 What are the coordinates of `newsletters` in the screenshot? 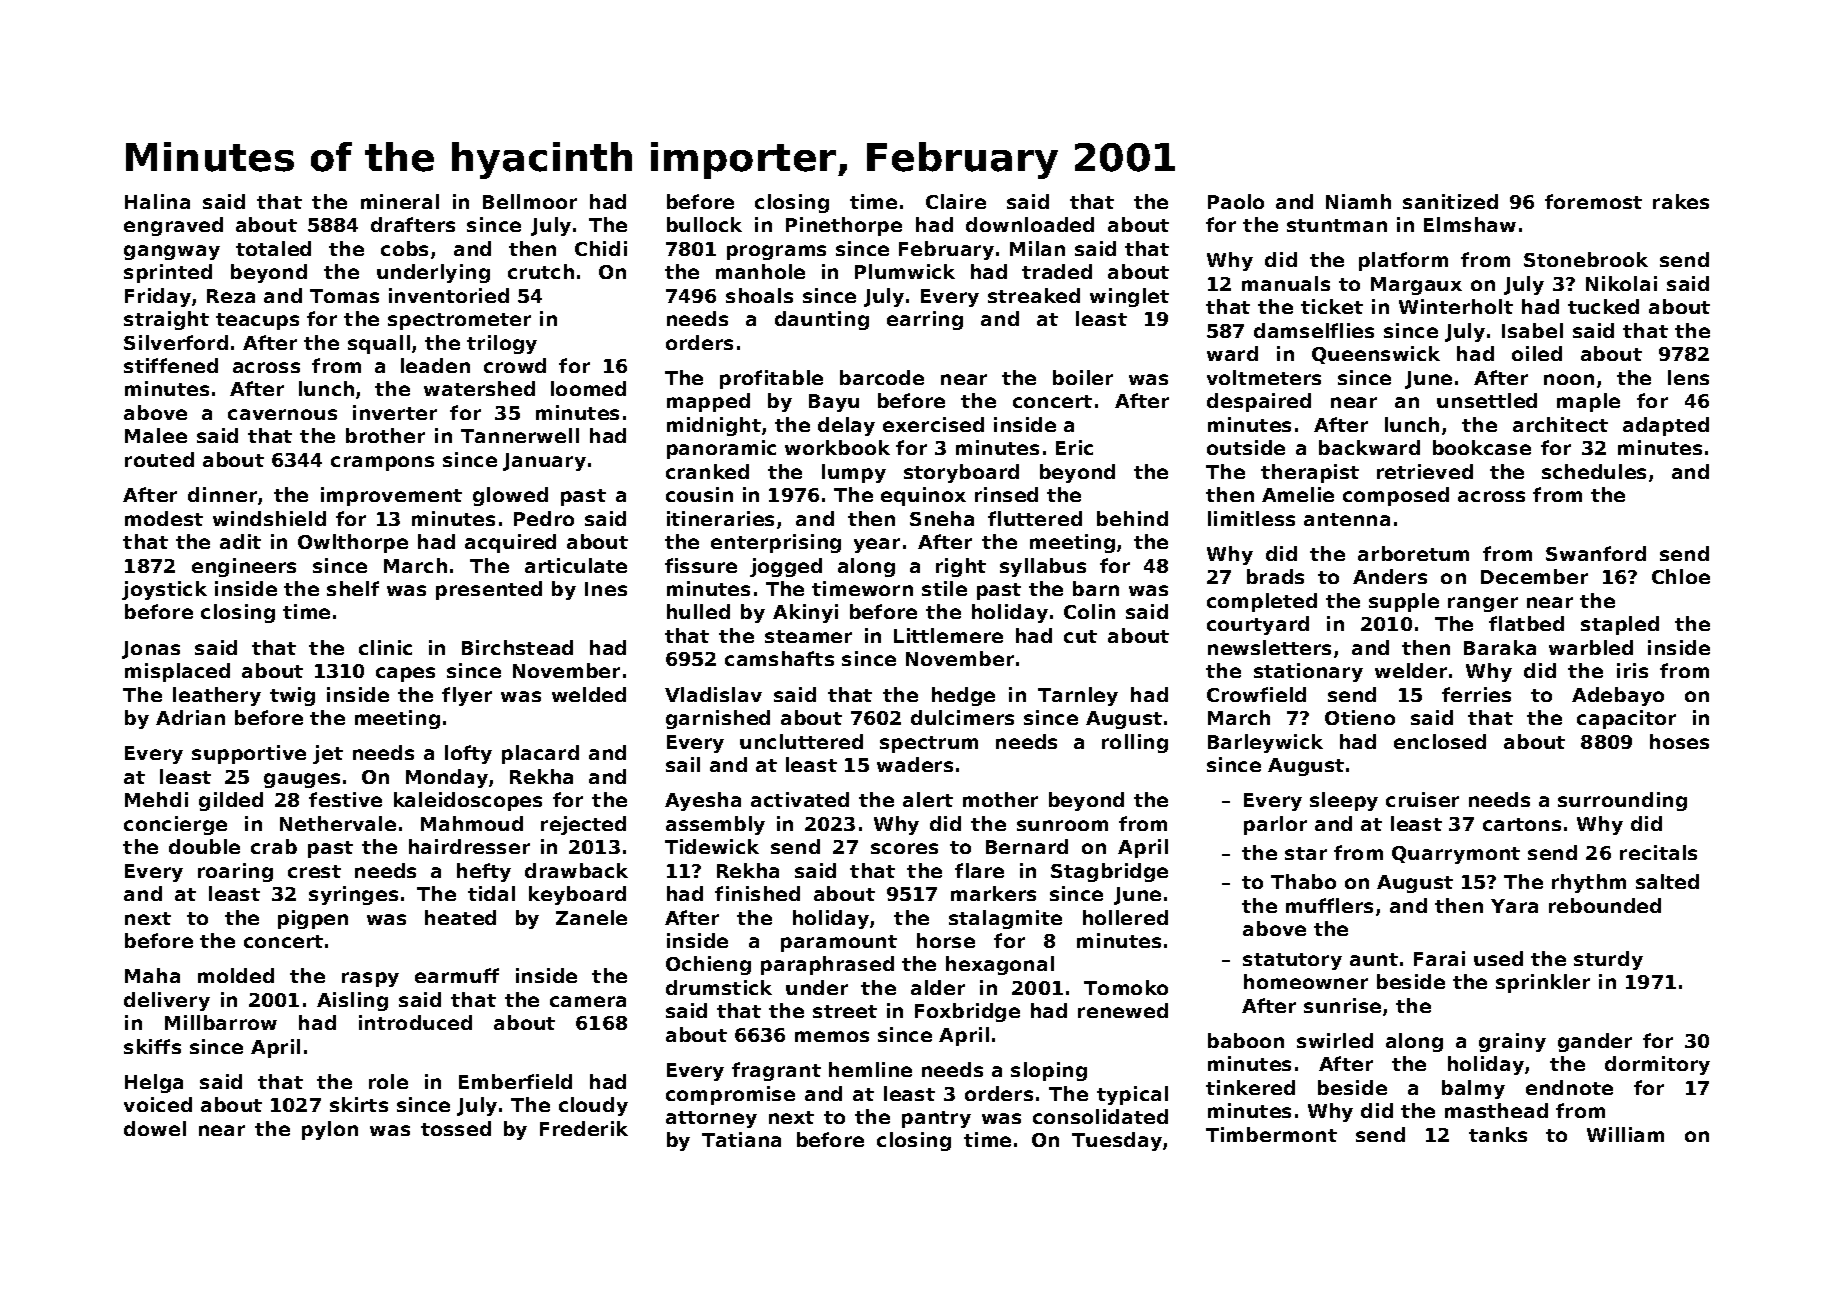 It's located at (1269, 647).
